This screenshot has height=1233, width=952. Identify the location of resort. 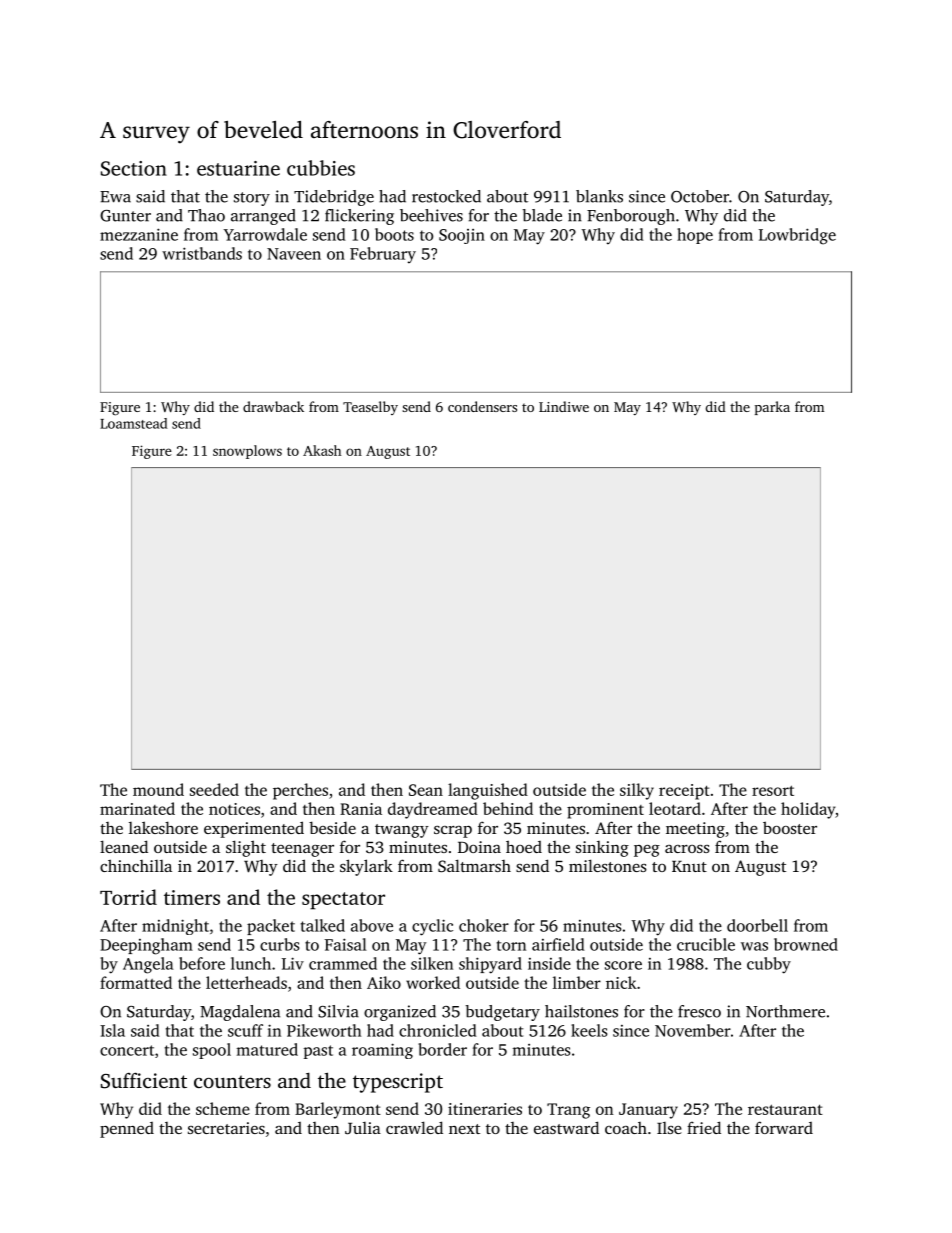
(773, 790).
